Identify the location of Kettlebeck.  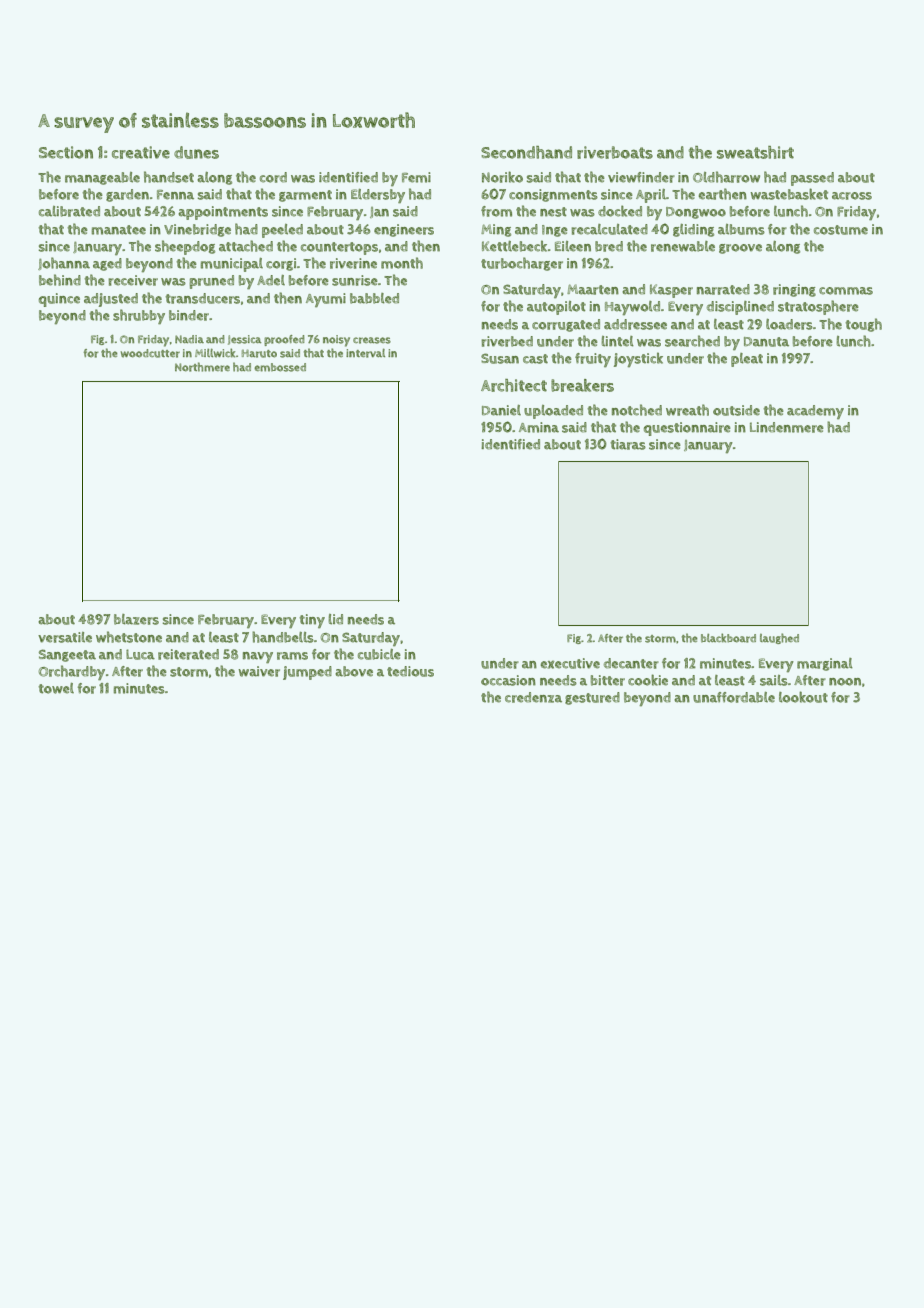
(514, 246).
